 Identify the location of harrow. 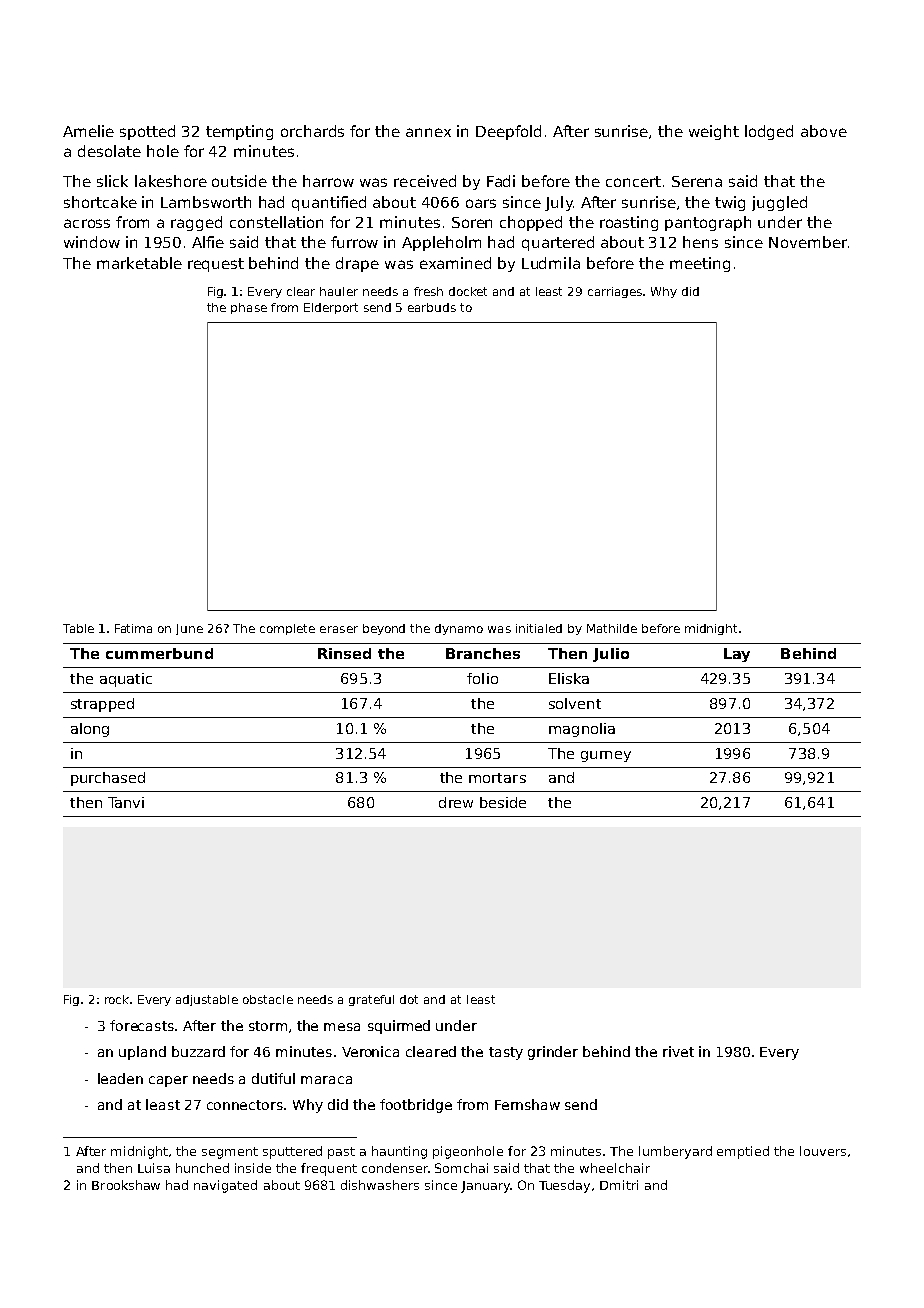
(328, 181).
